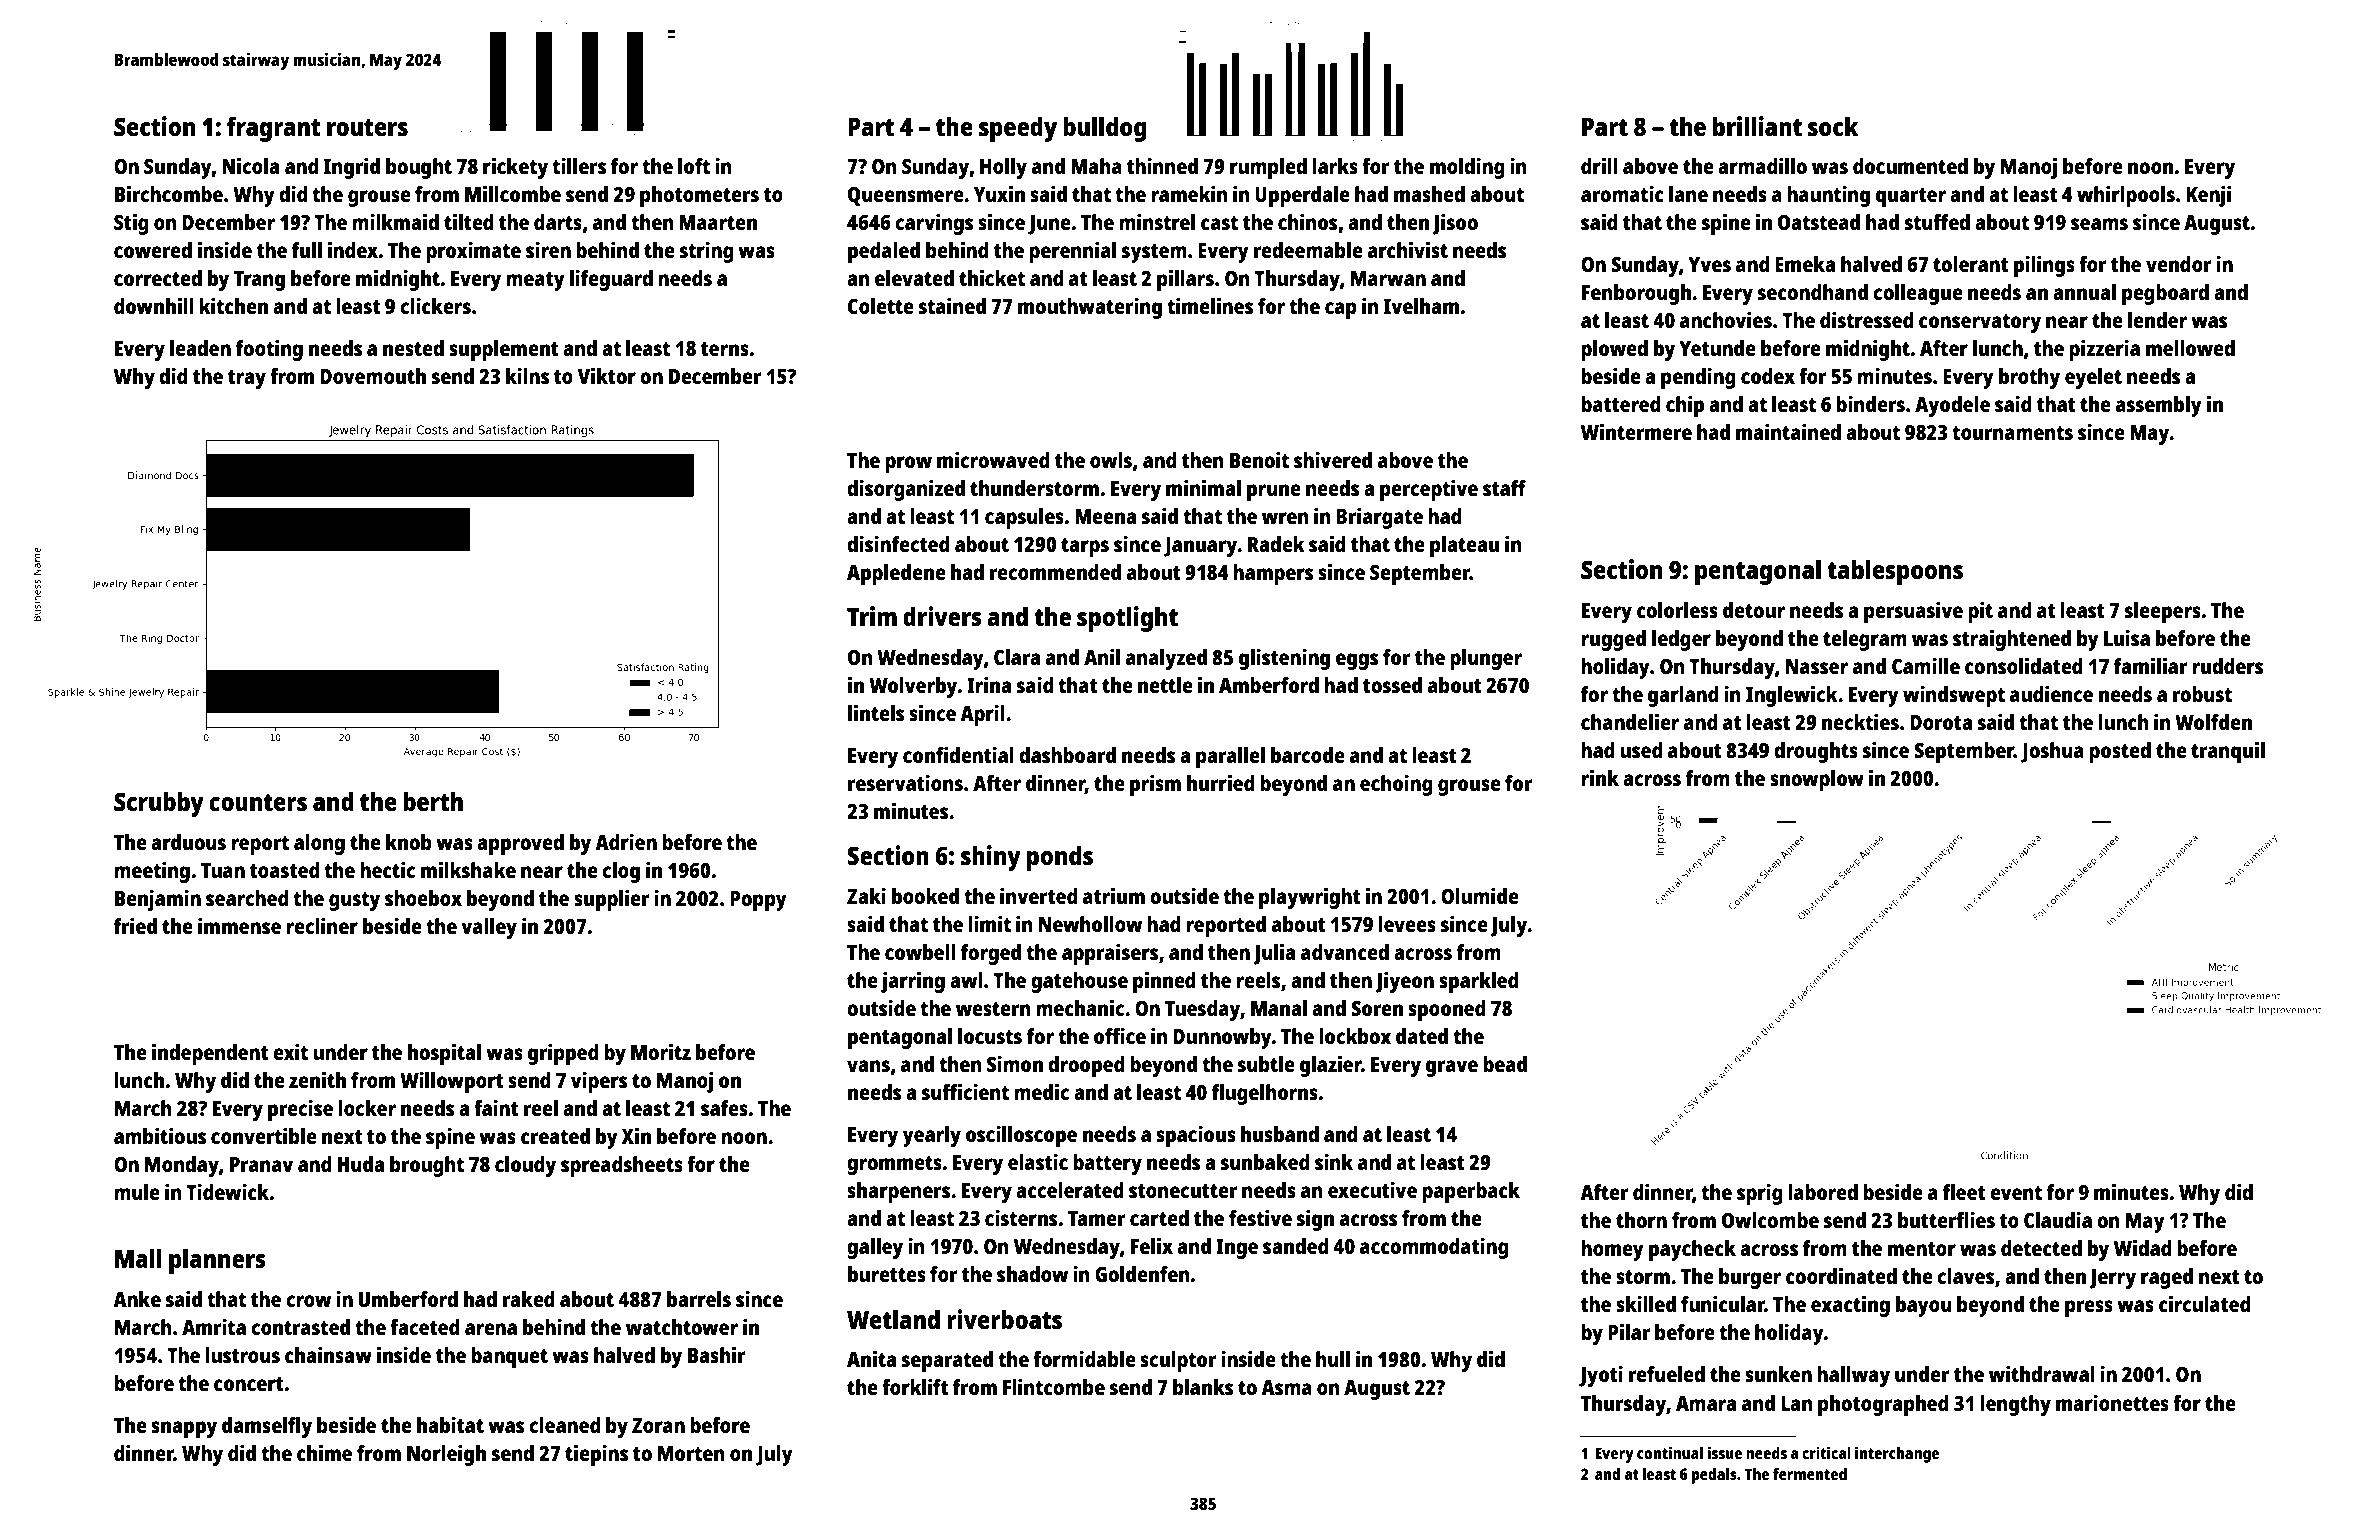 The image size is (2380, 1540). Describe the element at coordinates (1865, 640) in the screenshot. I see `telegram` at that location.
